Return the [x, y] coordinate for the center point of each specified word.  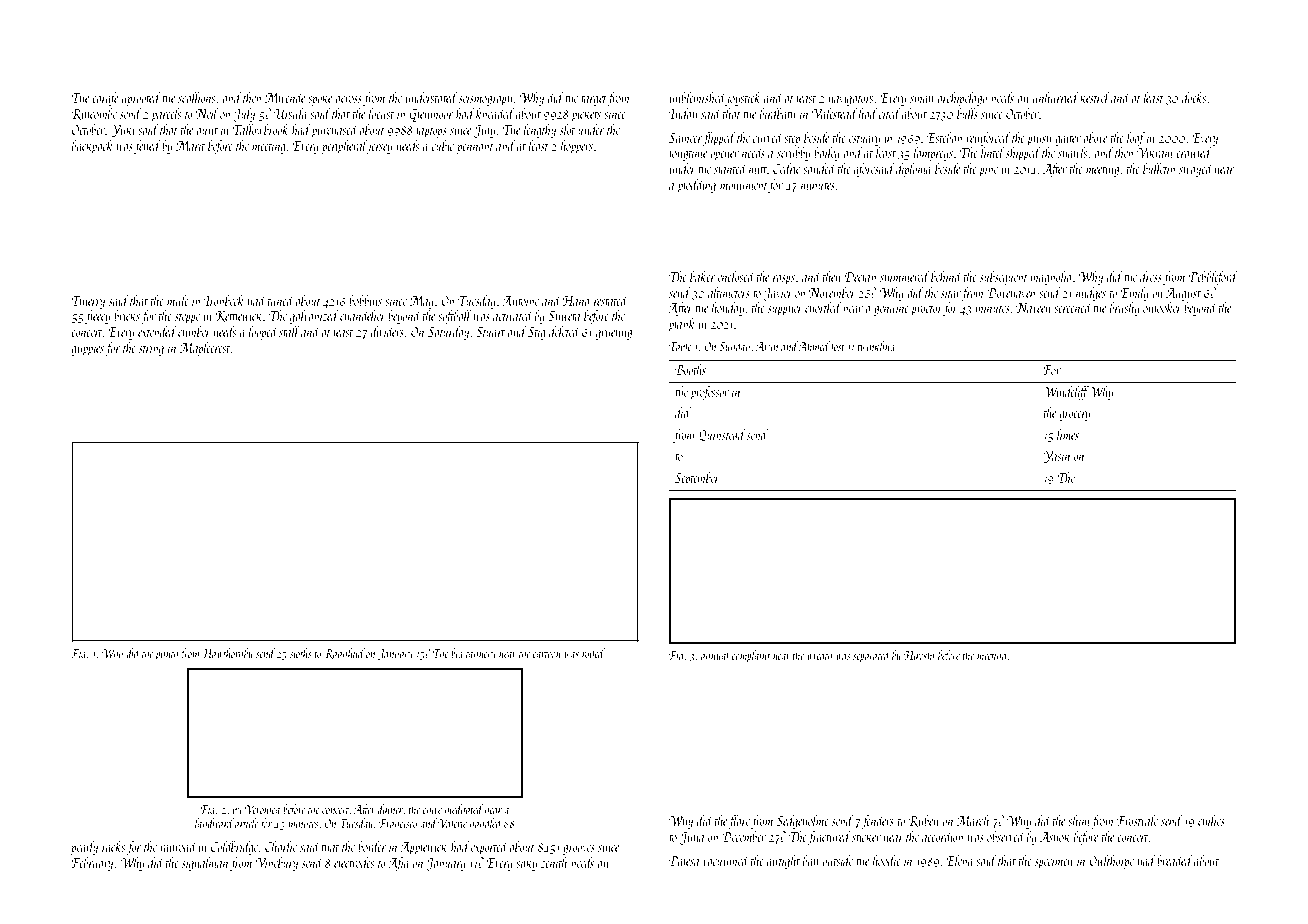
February [92, 864]
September [697, 479]
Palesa [684, 860]
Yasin [1056, 457]
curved [768, 137]
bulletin [1159, 168]
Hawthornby [227, 654]
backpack [92, 147]
